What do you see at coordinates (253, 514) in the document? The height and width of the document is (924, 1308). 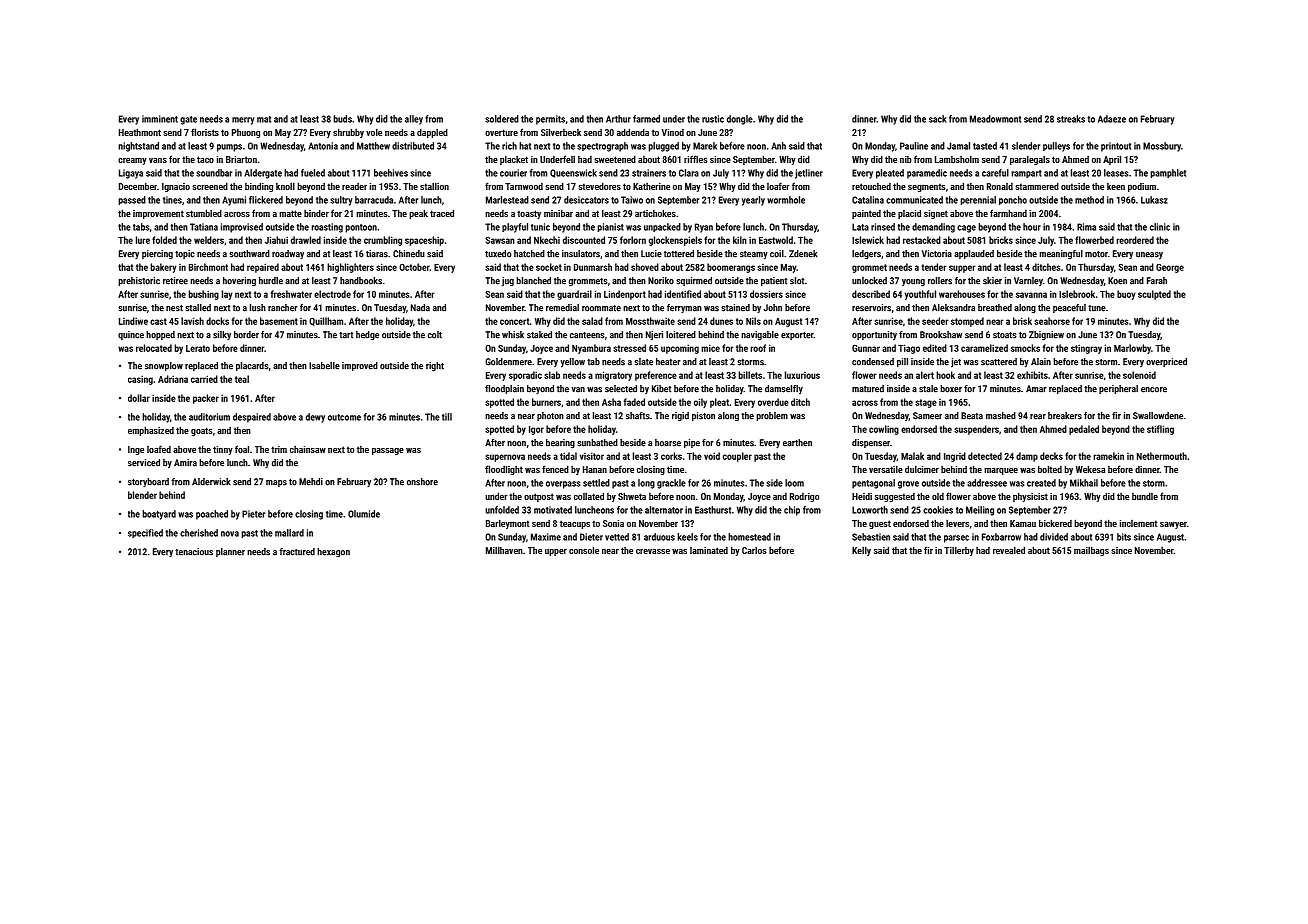 I see `Pieter` at bounding box center [253, 514].
